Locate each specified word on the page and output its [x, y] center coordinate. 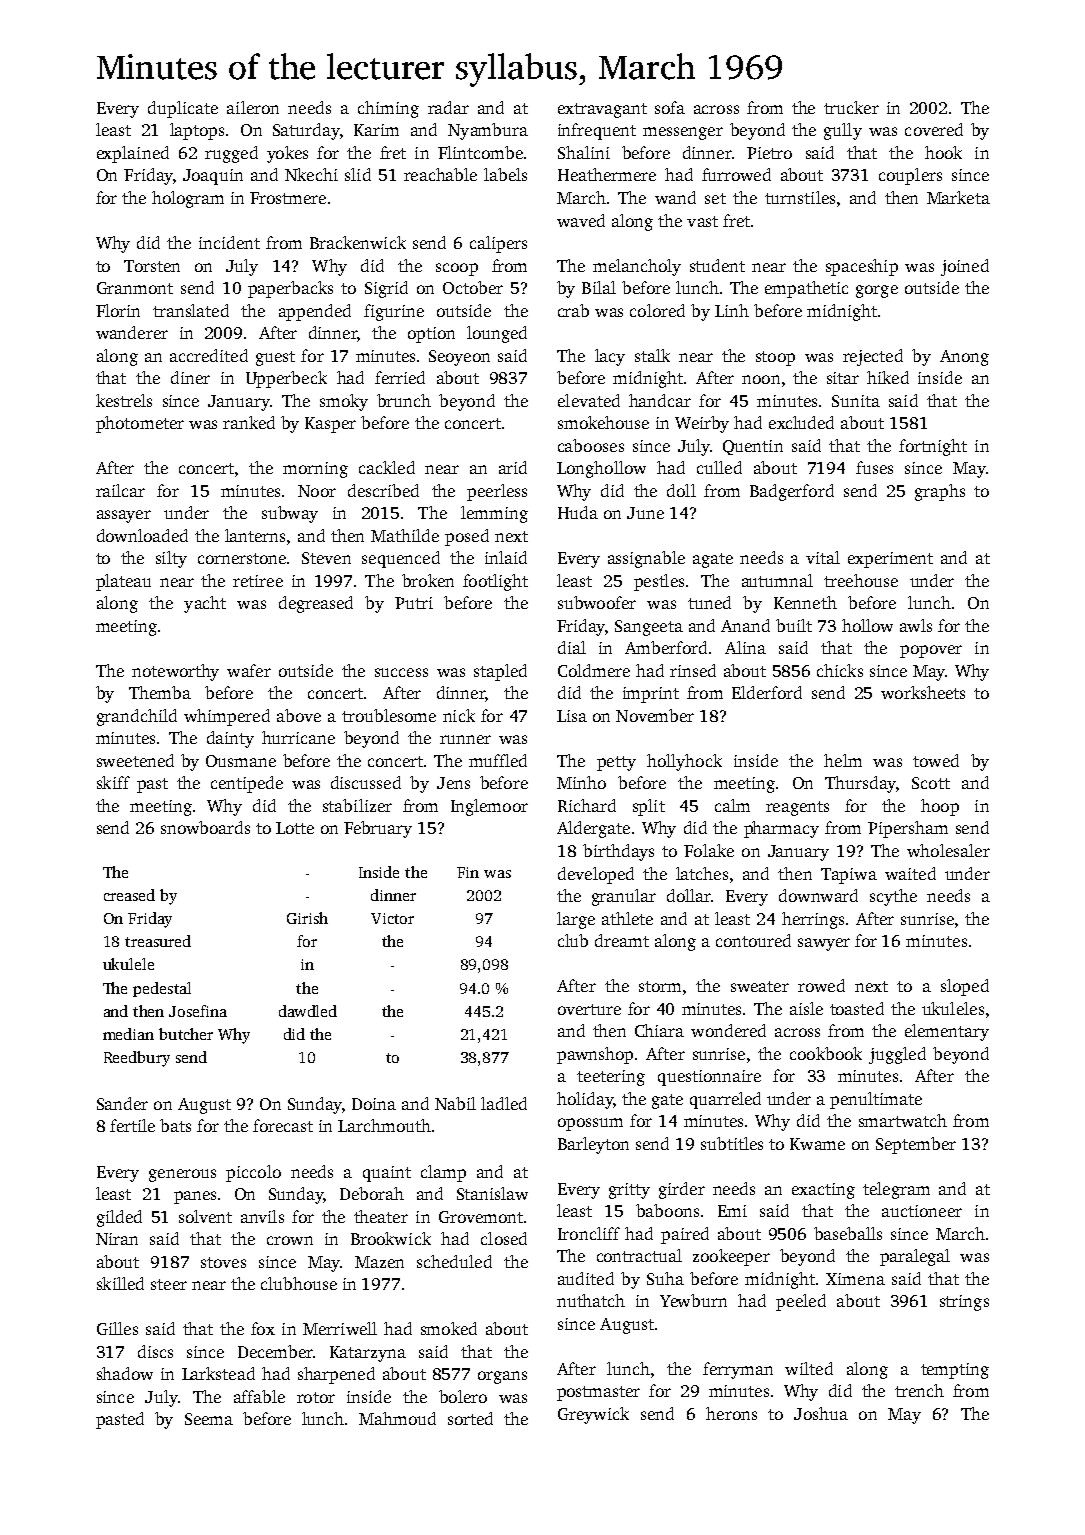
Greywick [593, 1415]
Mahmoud [397, 1418]
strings [964, 1303]
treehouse [861, 580]
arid [513, 467]
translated [191, 310]
